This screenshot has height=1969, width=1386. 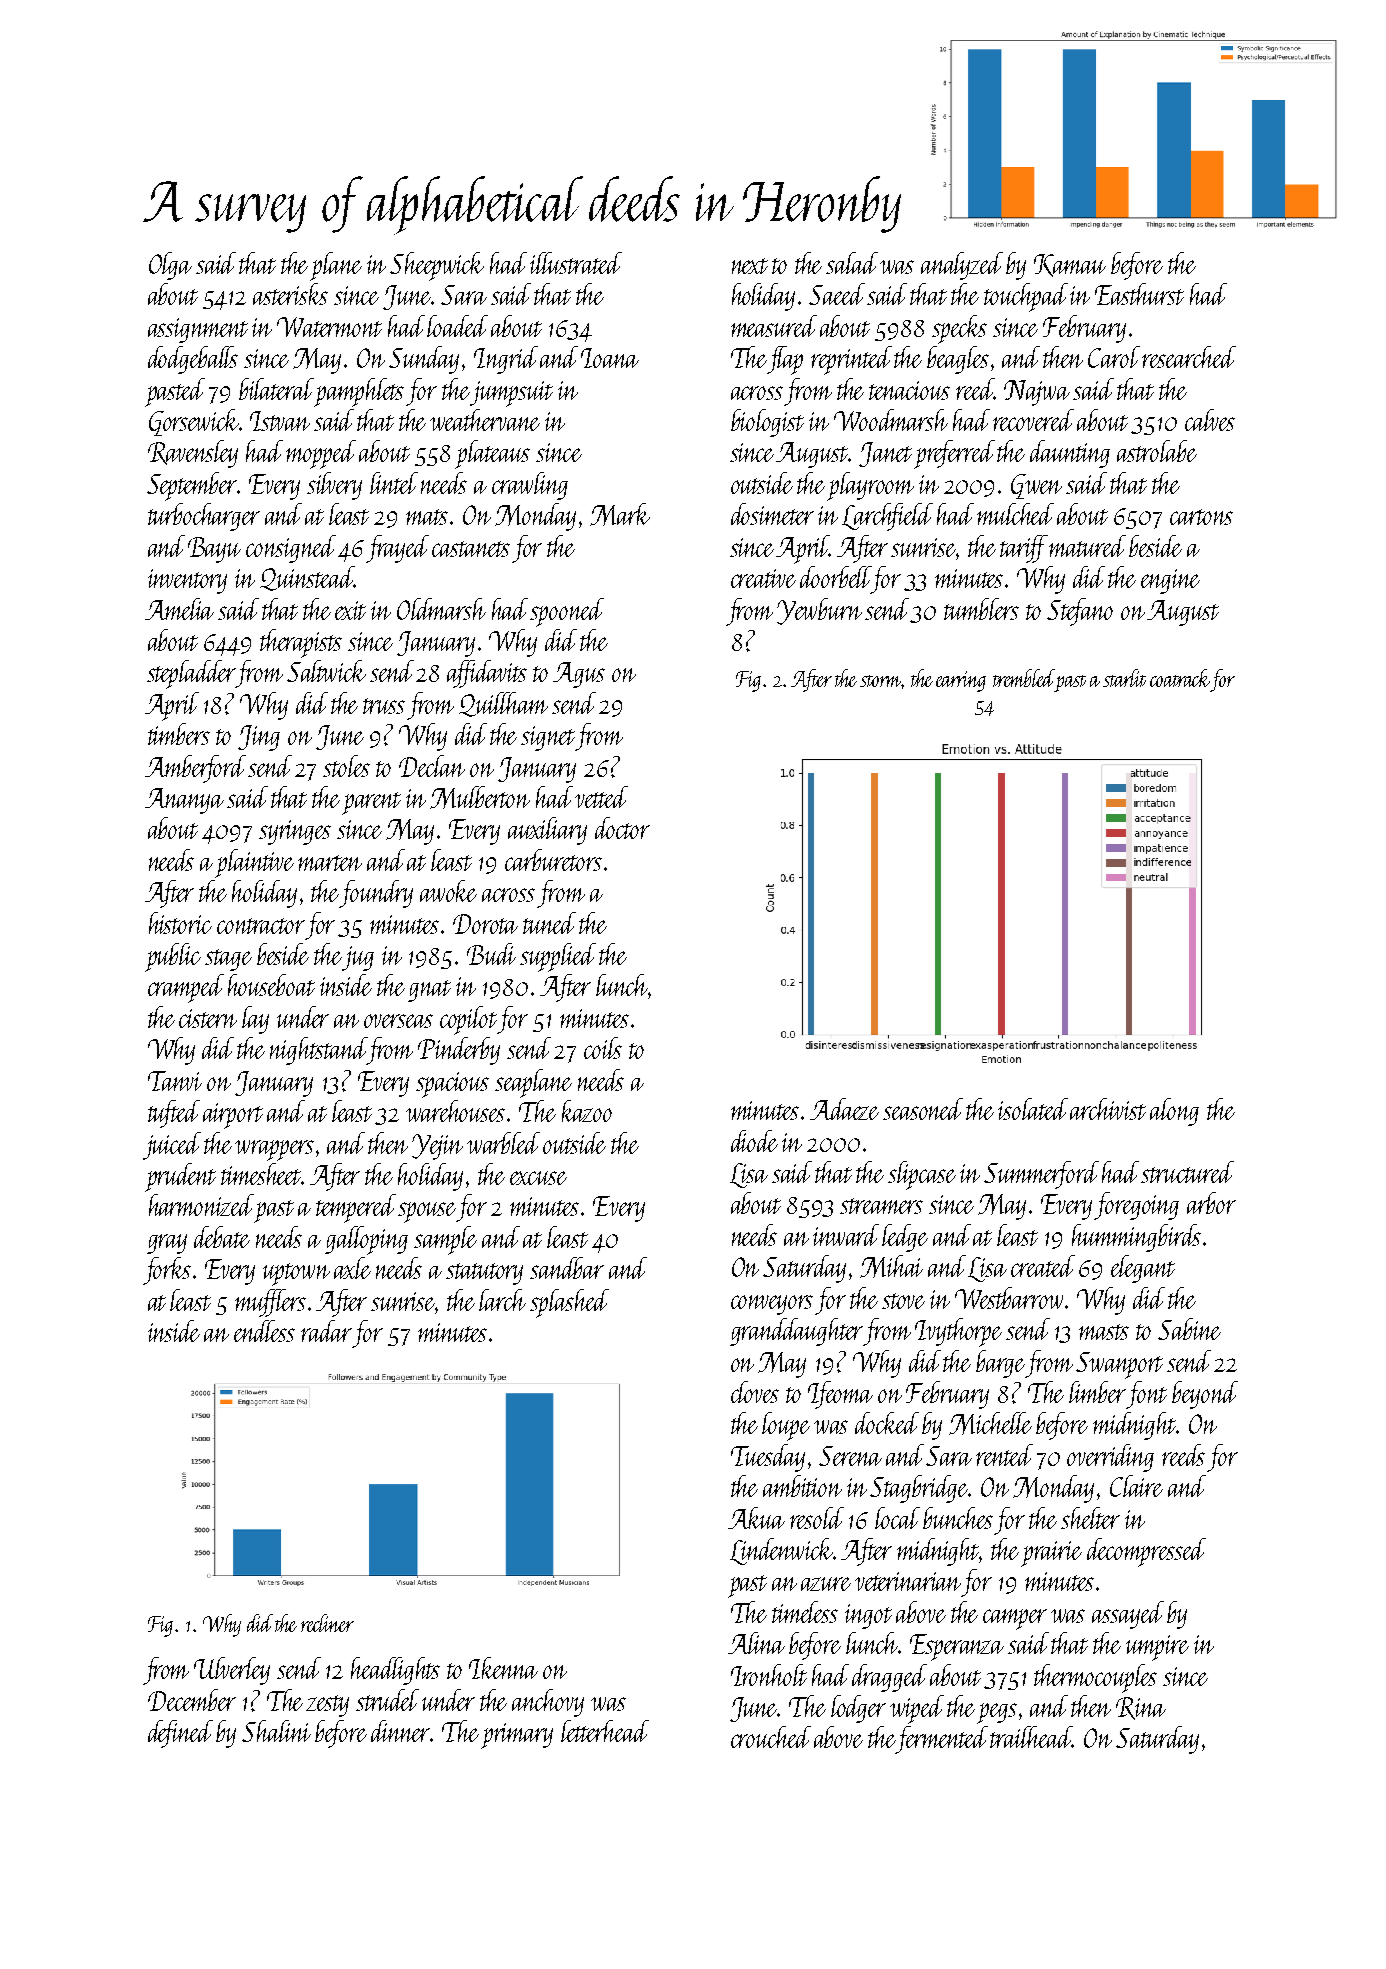 I want to click on recliner, so click(x=327, y=1623).
